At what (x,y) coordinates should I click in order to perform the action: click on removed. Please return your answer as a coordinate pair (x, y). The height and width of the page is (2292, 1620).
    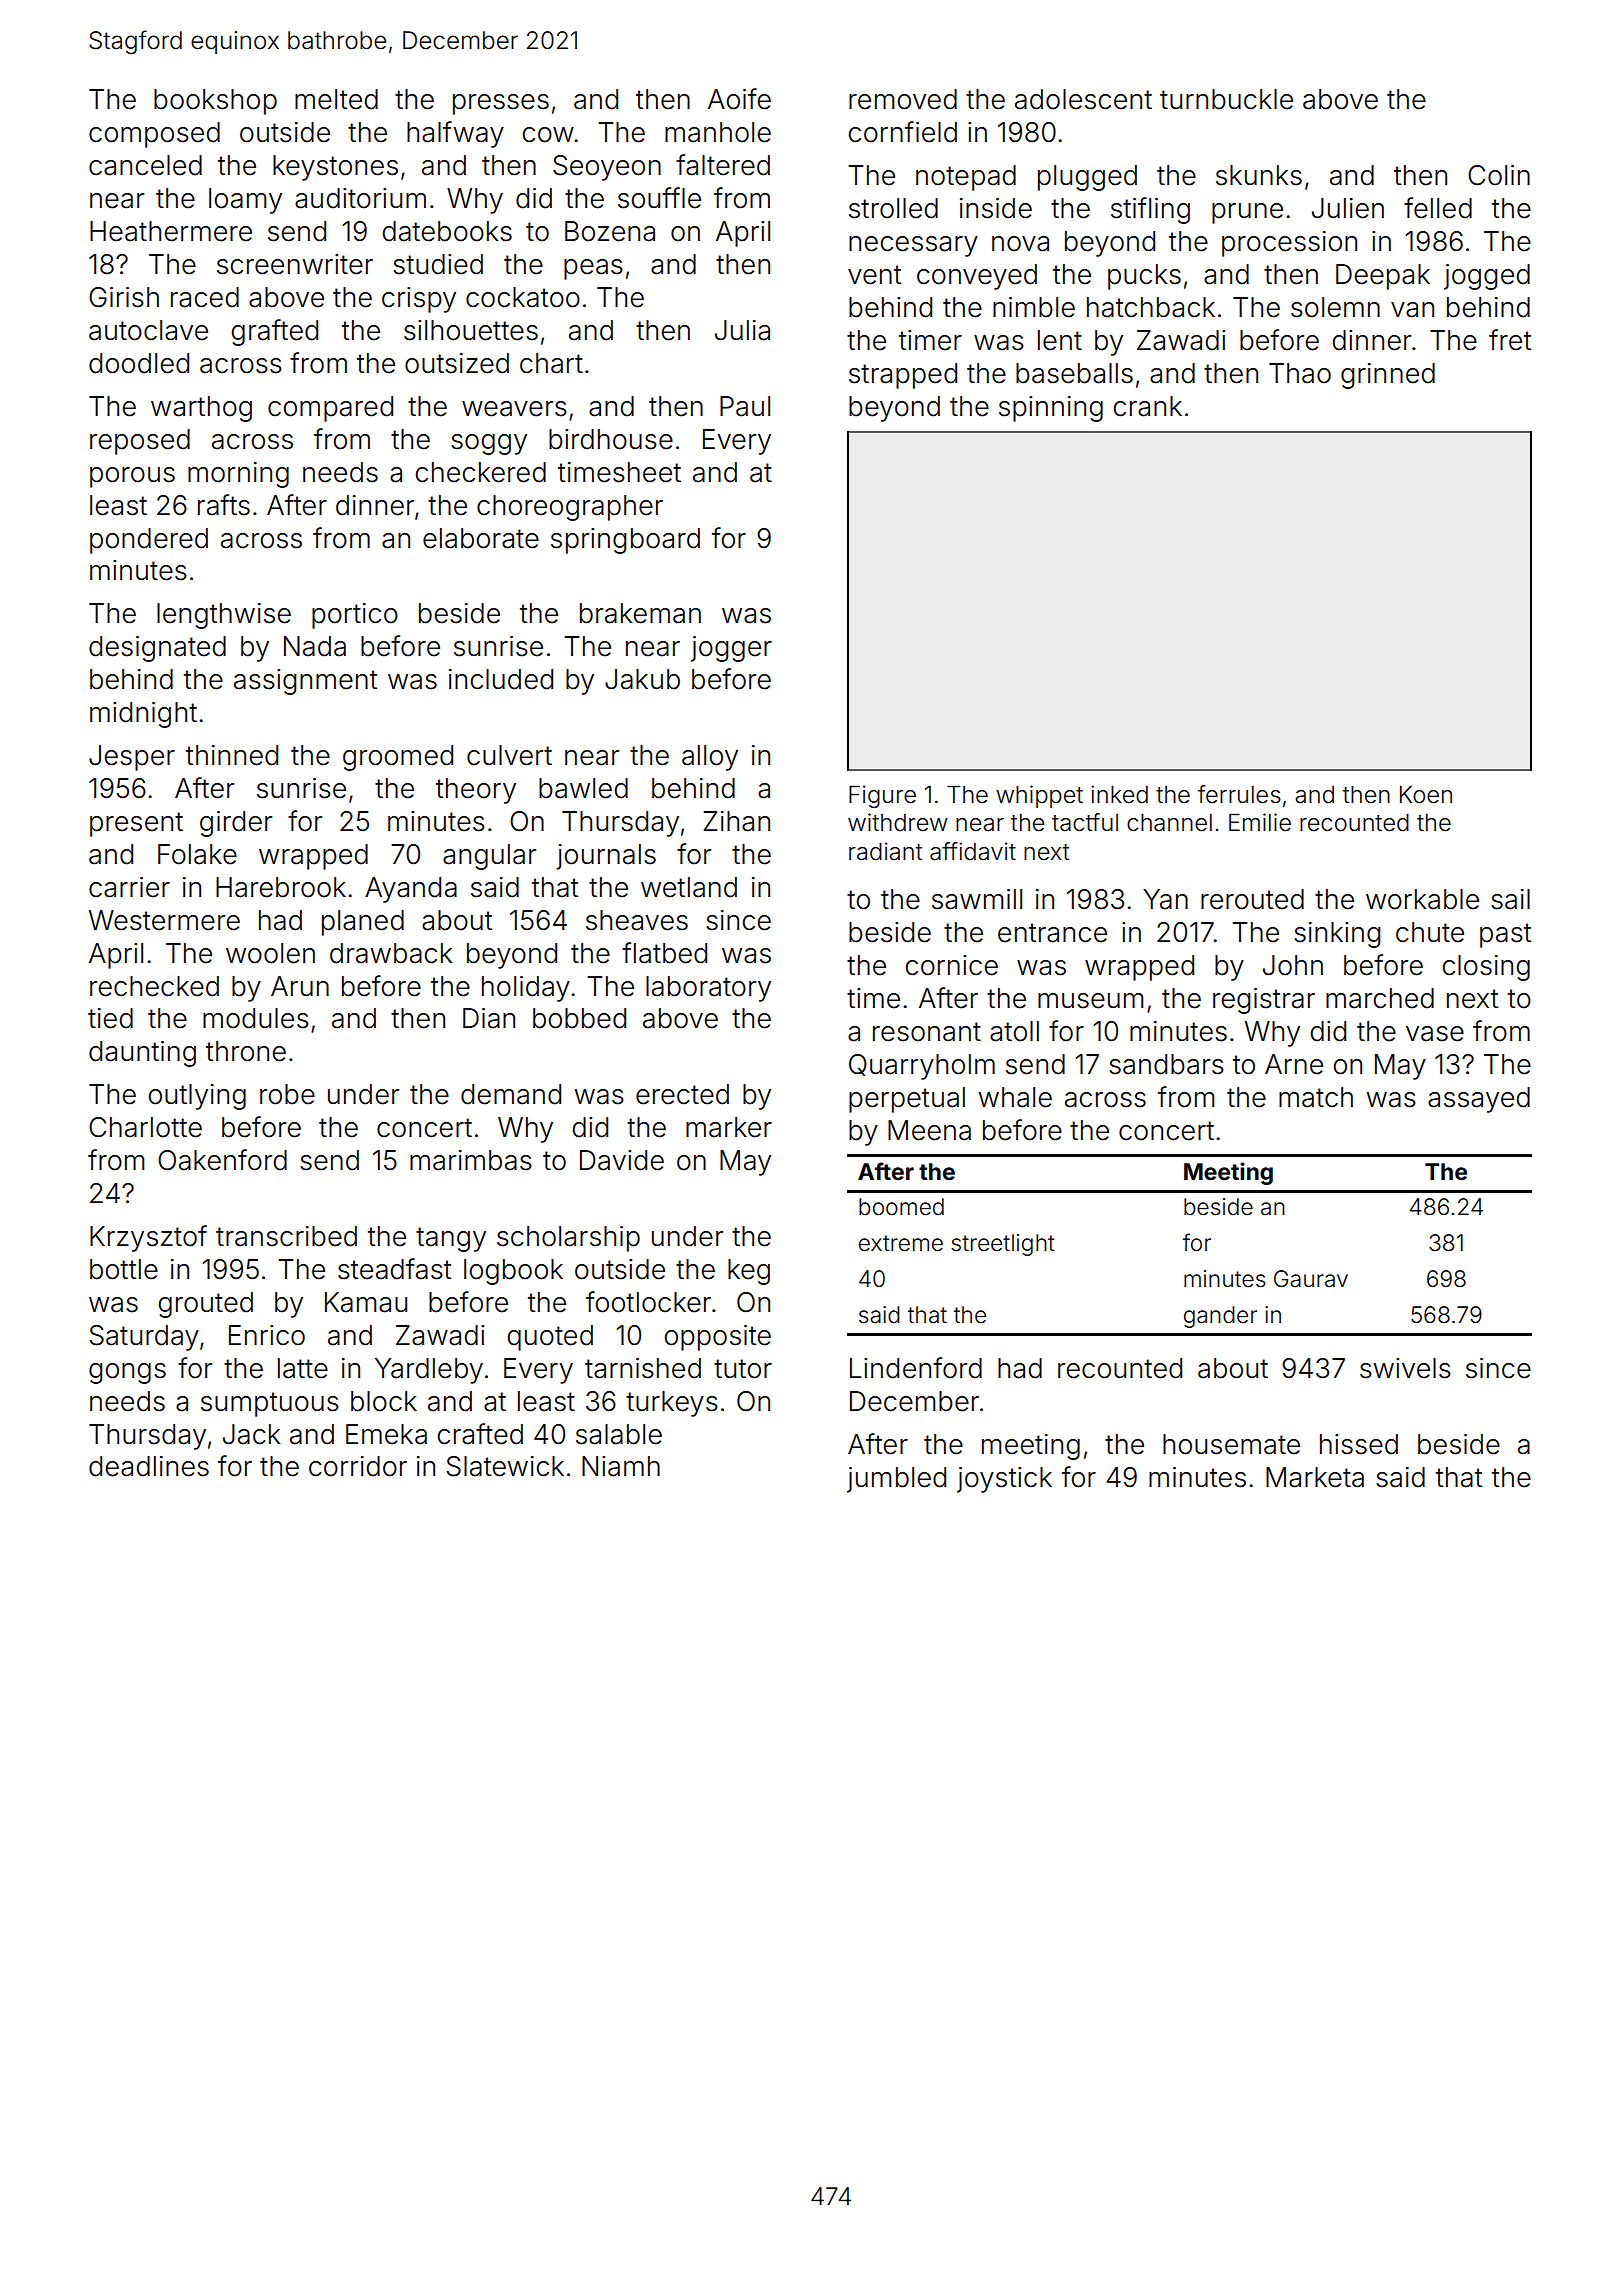
    Looking at the image, I should click on (903, 99).
